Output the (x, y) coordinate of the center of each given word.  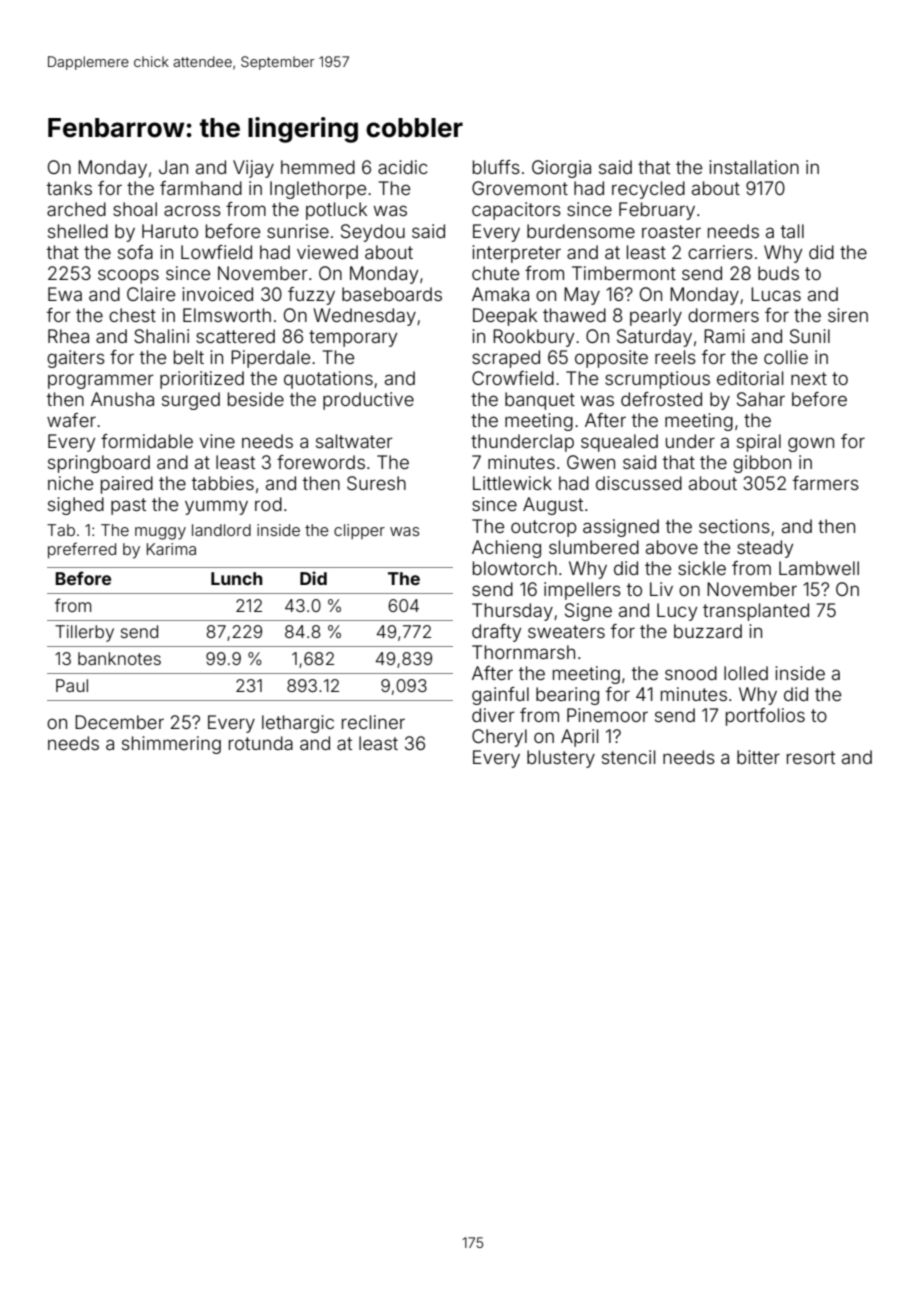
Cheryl (499, 738)
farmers (826, 483)
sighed (76, 506)
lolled (746, 673)
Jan (173, 167)
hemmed (318, 167)
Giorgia (561, 169)
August (553, 506)
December (119, 722)
